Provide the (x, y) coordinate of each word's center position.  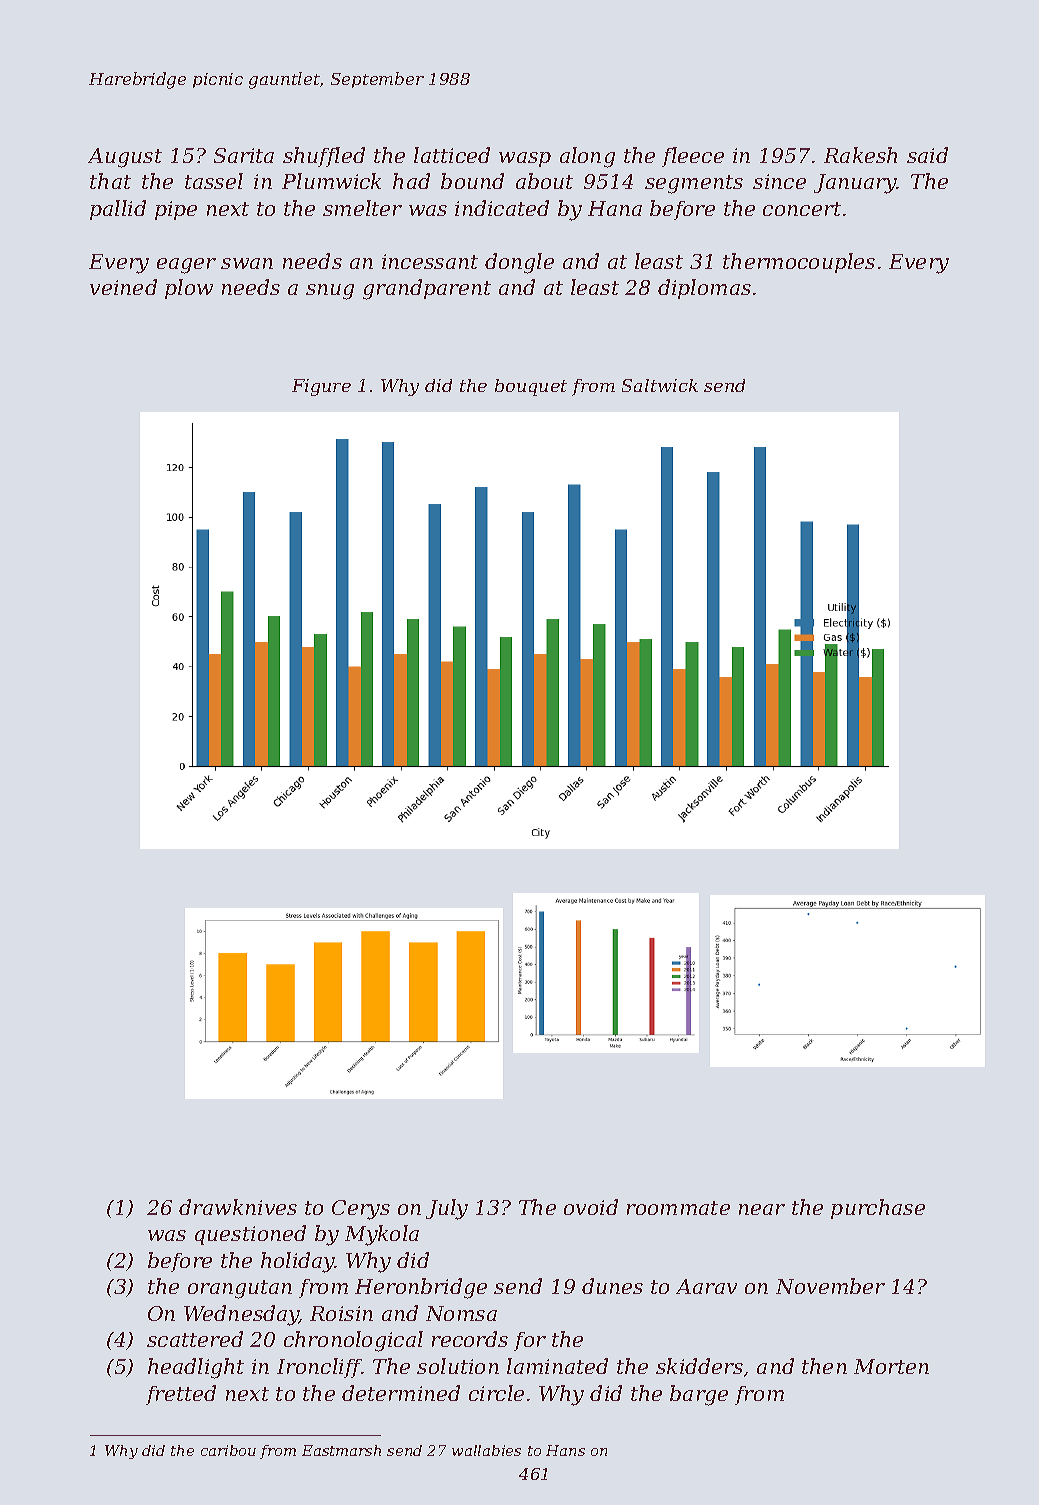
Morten (891, 1366)
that (110, 181)
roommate (678, 1208)
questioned (250, 1235)
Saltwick (660, 385)
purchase (878, 1209)
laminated (557, 1366)
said (927, 155)
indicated (502, 208)
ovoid (591, 1207)
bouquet (531, 387)
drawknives (238, 1207)
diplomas (704, 289)
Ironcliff (319, 1368)
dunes (612, 1286)
